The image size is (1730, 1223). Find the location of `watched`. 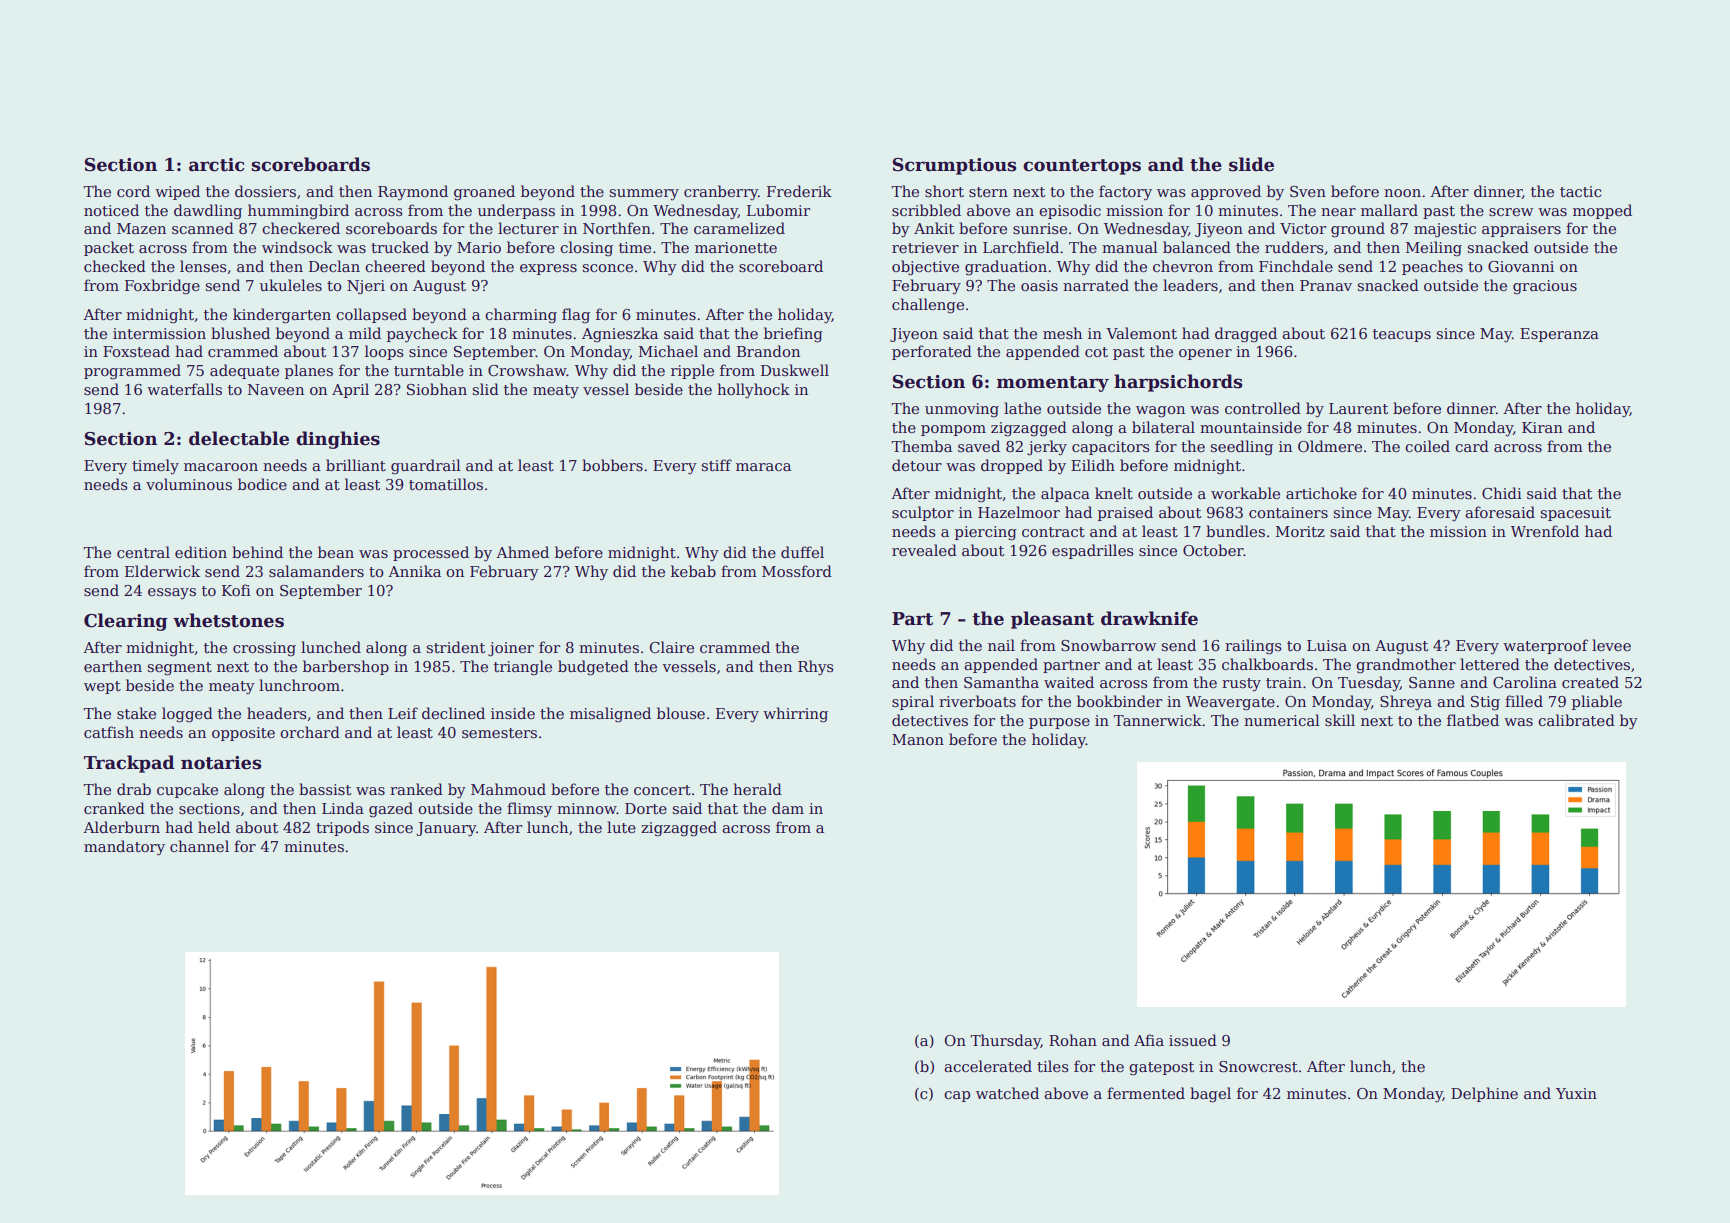

watched is located at coordinates (1007, 1093).
